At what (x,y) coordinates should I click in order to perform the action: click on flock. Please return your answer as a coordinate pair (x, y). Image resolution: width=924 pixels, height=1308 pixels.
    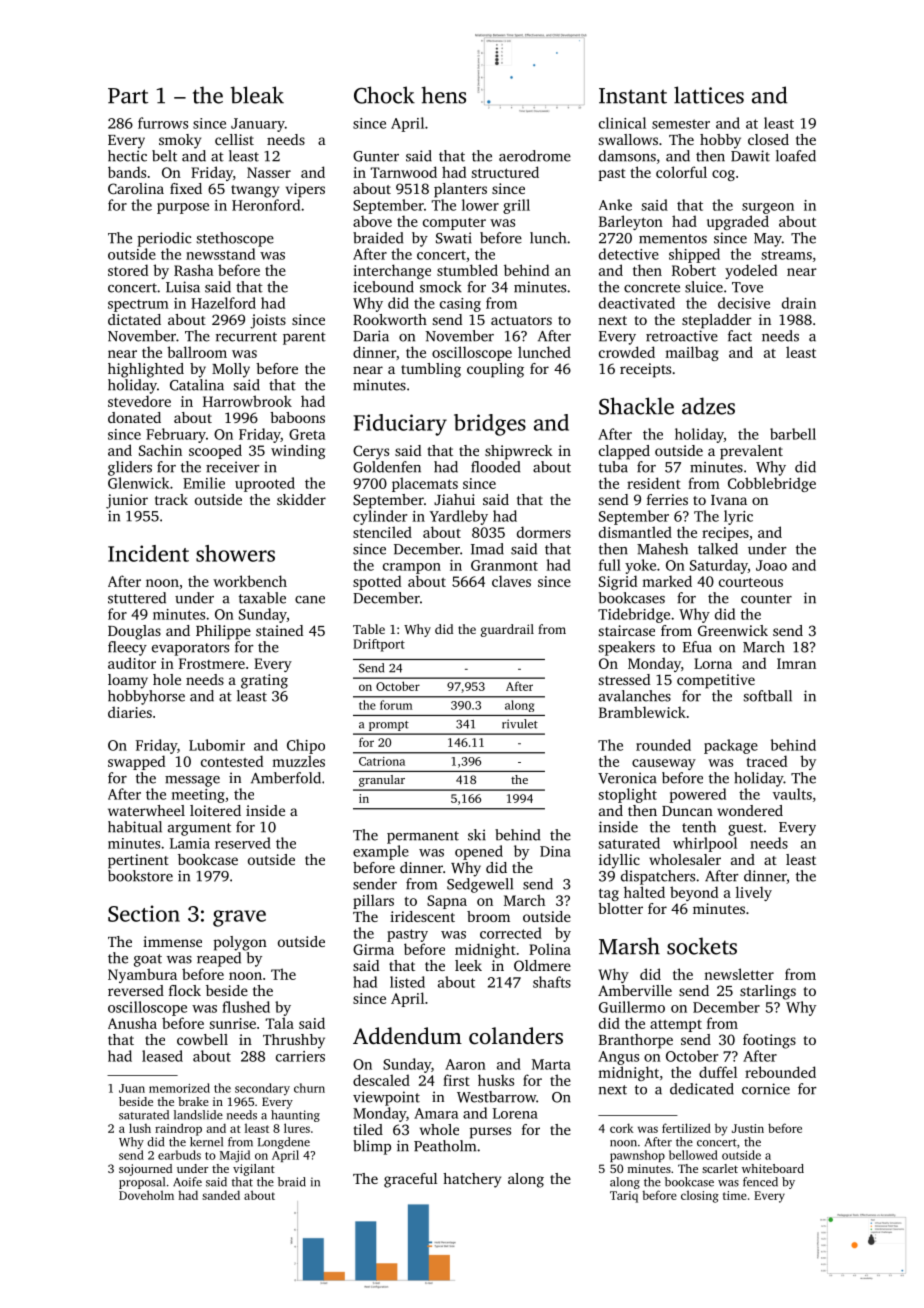
    Looking at the image, I should click on (185, 990).
